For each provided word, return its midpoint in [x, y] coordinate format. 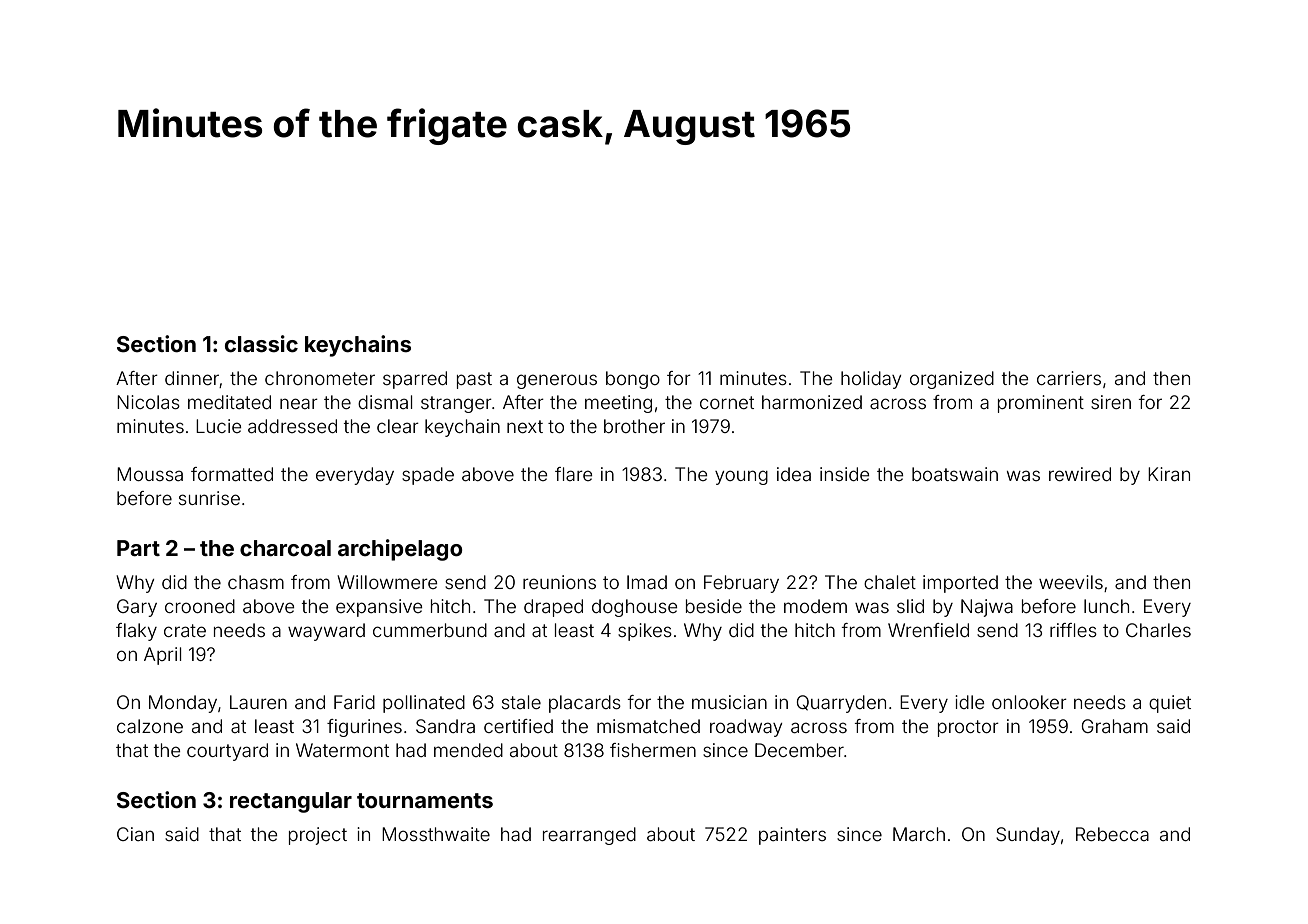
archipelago [400, 550]
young [741, 477]
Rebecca [1112, 834]
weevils [1071, 582]
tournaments [425, 800]
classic [261, 343]
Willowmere [387, 582]
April [162, 656]
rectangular [291, 802]
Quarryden [841, 704]
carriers [1069, 378]
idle [970, 702]
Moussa [150, 474]
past [474, 380]
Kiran [1169, 474]
